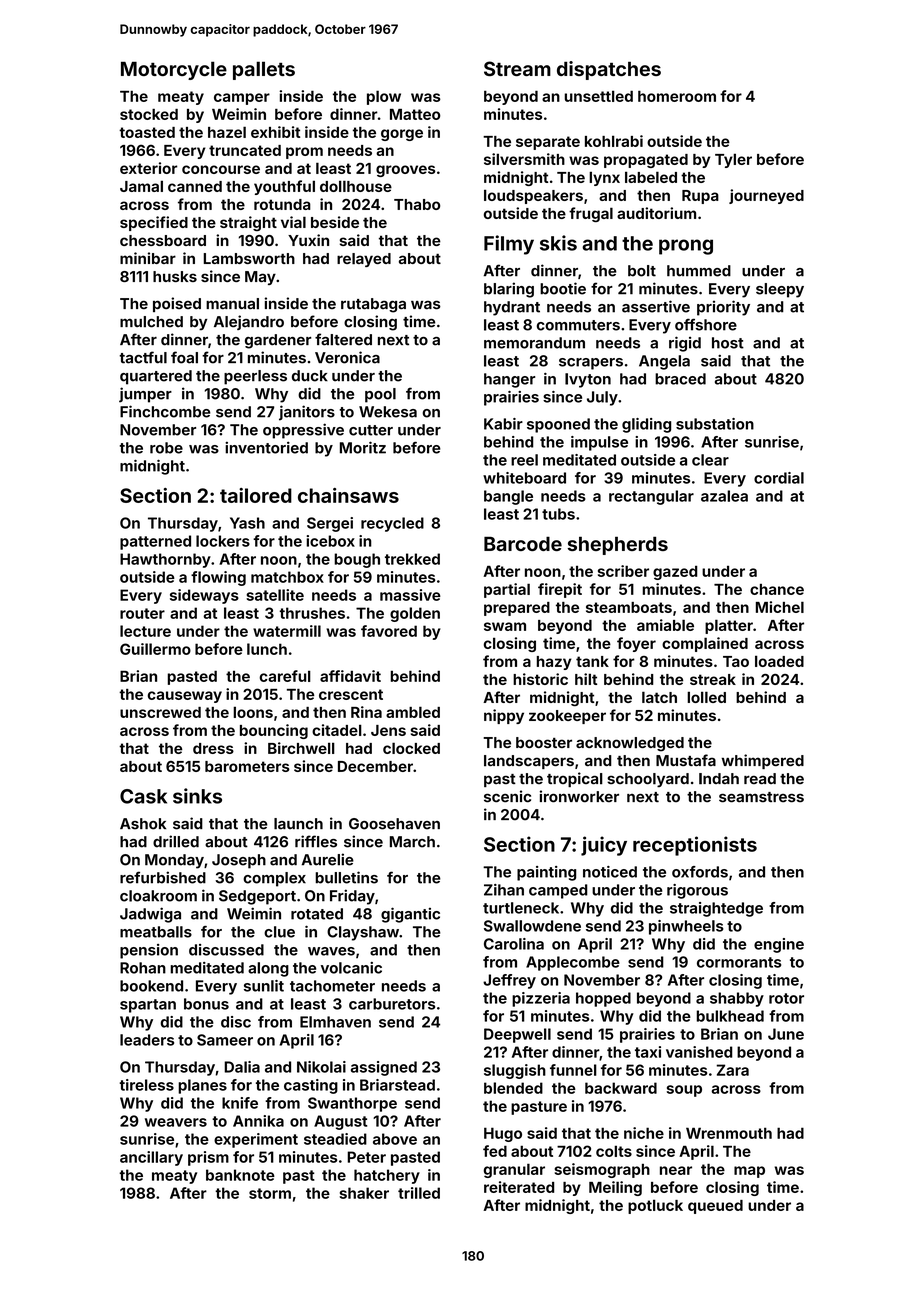 This screenshot has width=924, height=1308. Describe the element at coordinates (154, 223) in the screenshot. I see `specified` at that location.
